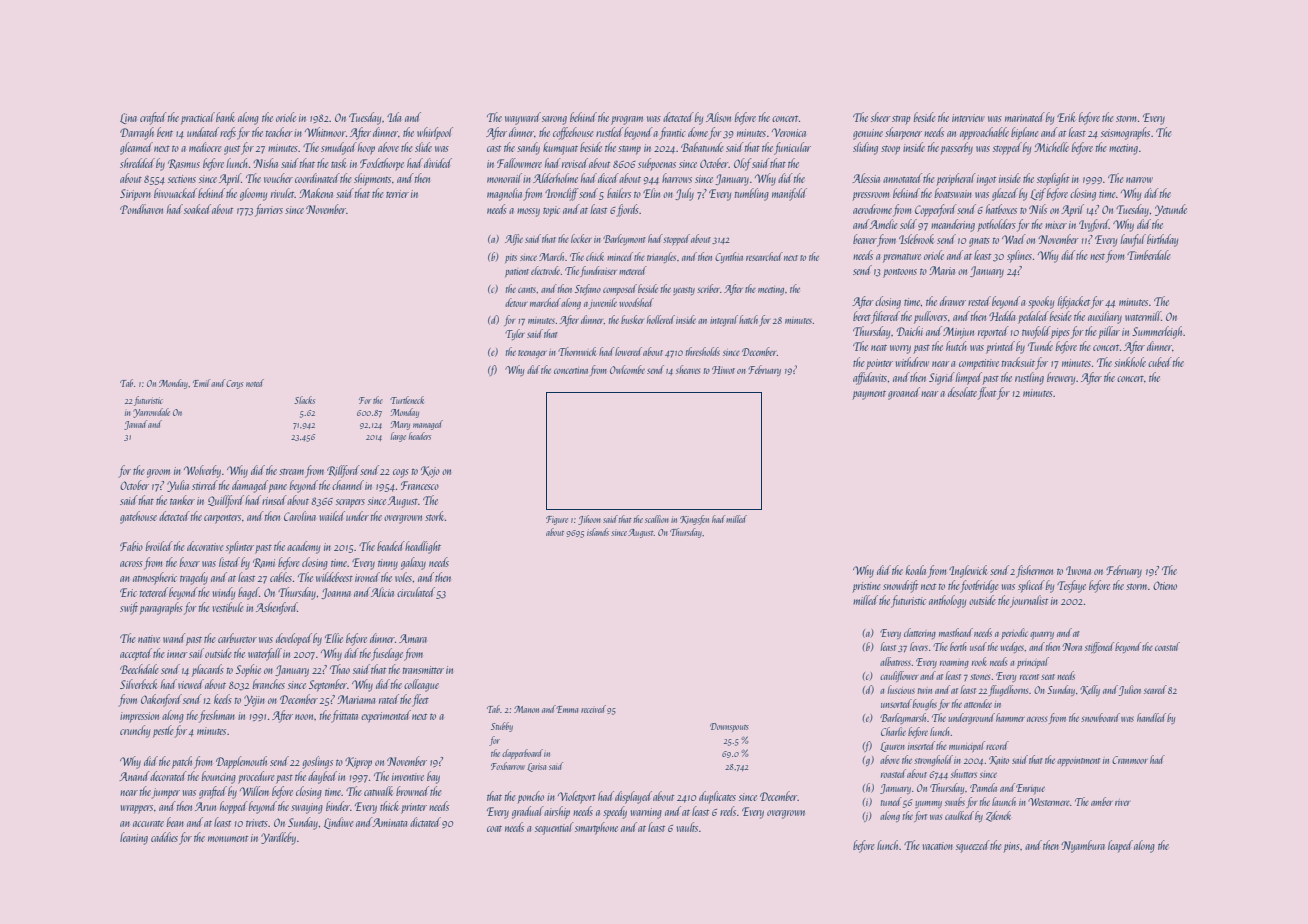 The width and height of the screenshot is (1308, 924). Describe the element at coordinates (962, 392) in the screenshot. I see `desolate` at that location.
